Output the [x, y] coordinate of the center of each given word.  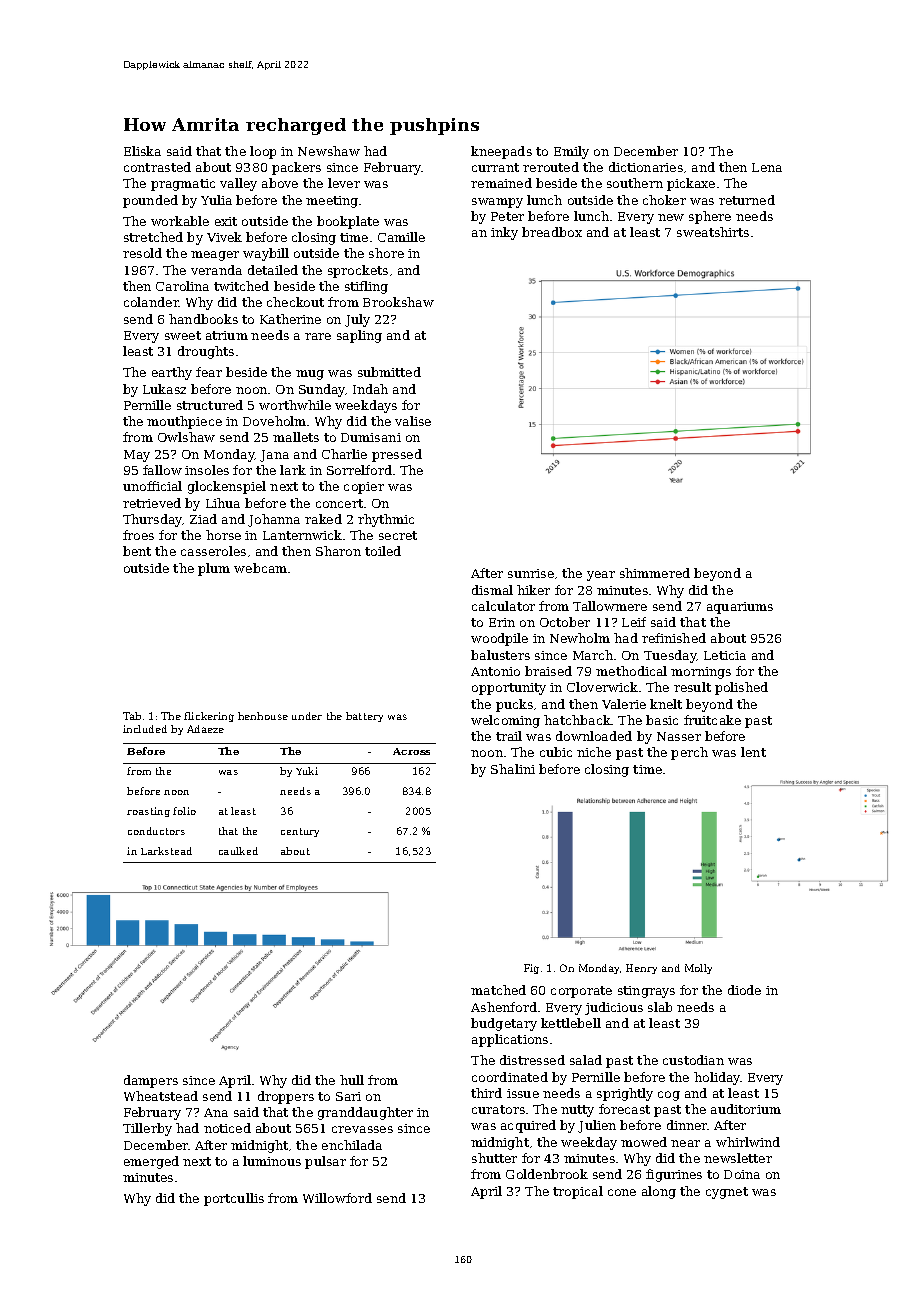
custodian [693, 1060]
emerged [151, 1162]
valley [238, 184]
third [486, 1093]
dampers [151, 1081]
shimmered [655, 573]
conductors [156, 831]
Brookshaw [398, 302]
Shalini [513, 769]
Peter [507, 216]
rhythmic [386, 520]
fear [209, 372]
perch [689, 753]
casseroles [213, 551]
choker [664, 200]
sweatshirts [713, 232]
